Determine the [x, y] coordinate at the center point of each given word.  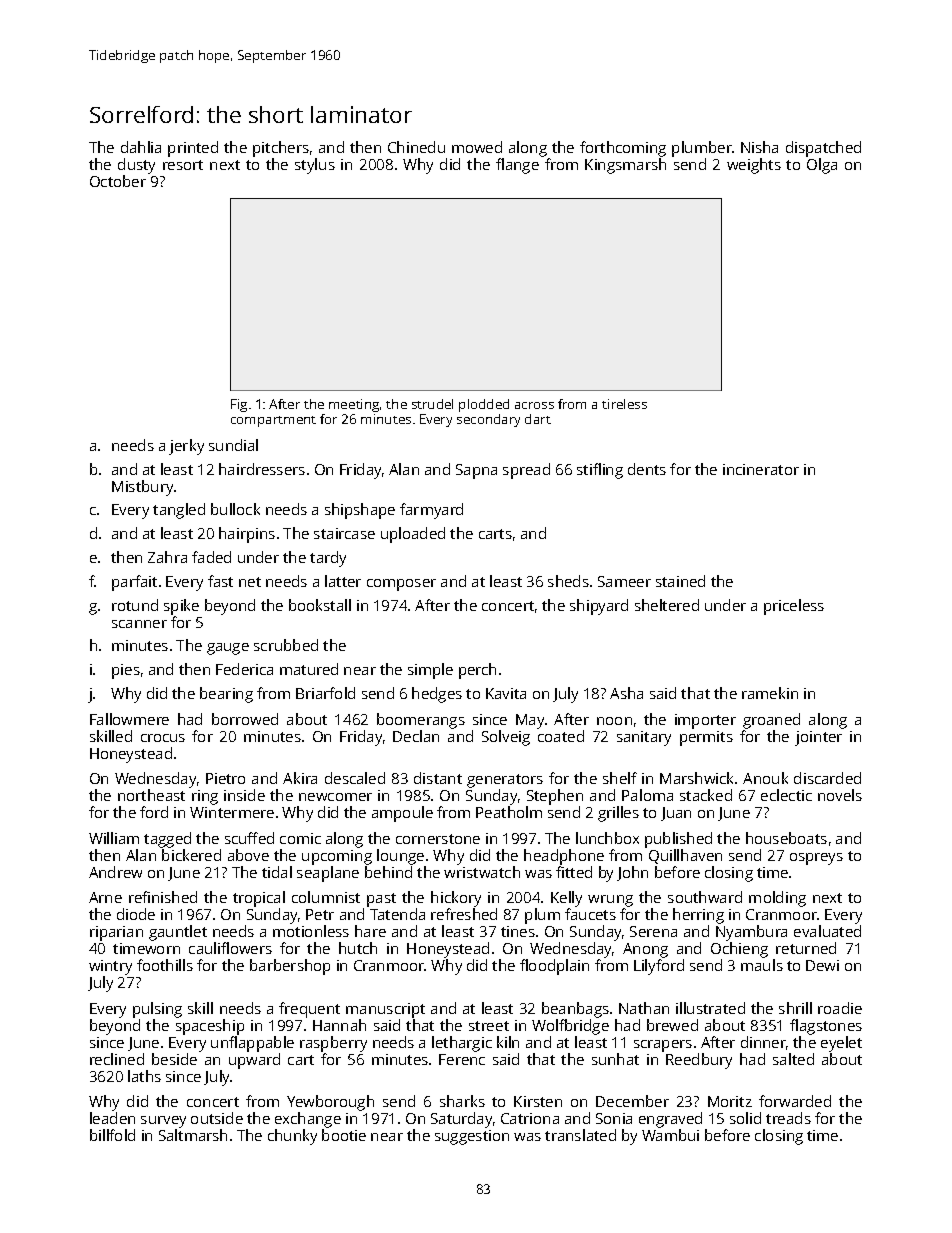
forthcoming [623, 149]
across [534, 405]
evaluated [827, 931]
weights [754, 166]
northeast [151, 795]
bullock [235, 509]
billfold [112, 1135]
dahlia [141, 147]
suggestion [472, 1137]
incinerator [761, 469]
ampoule [402, 814]
